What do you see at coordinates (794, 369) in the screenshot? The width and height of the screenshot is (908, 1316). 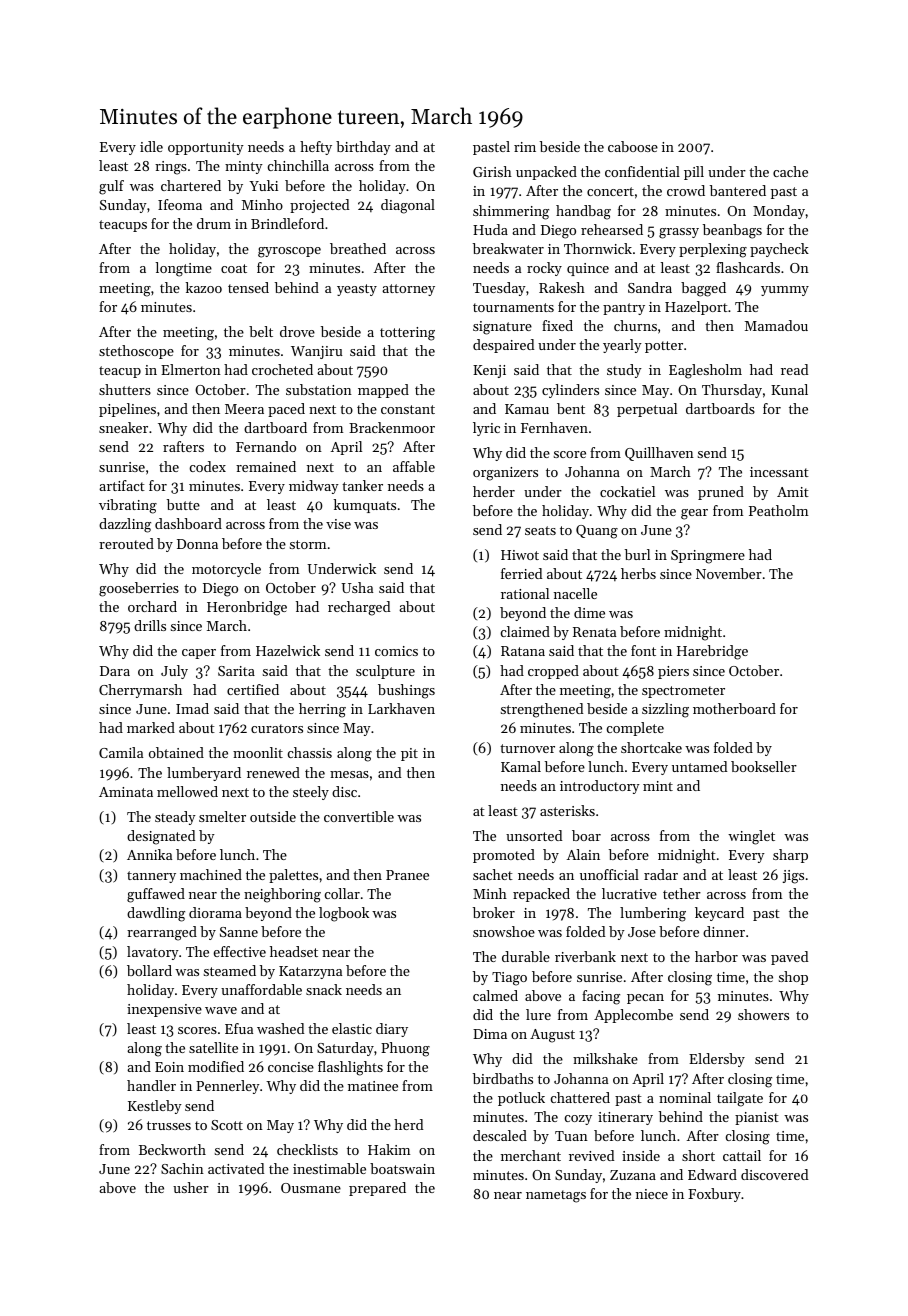 I see `read` at bounding box center [794, 369].
